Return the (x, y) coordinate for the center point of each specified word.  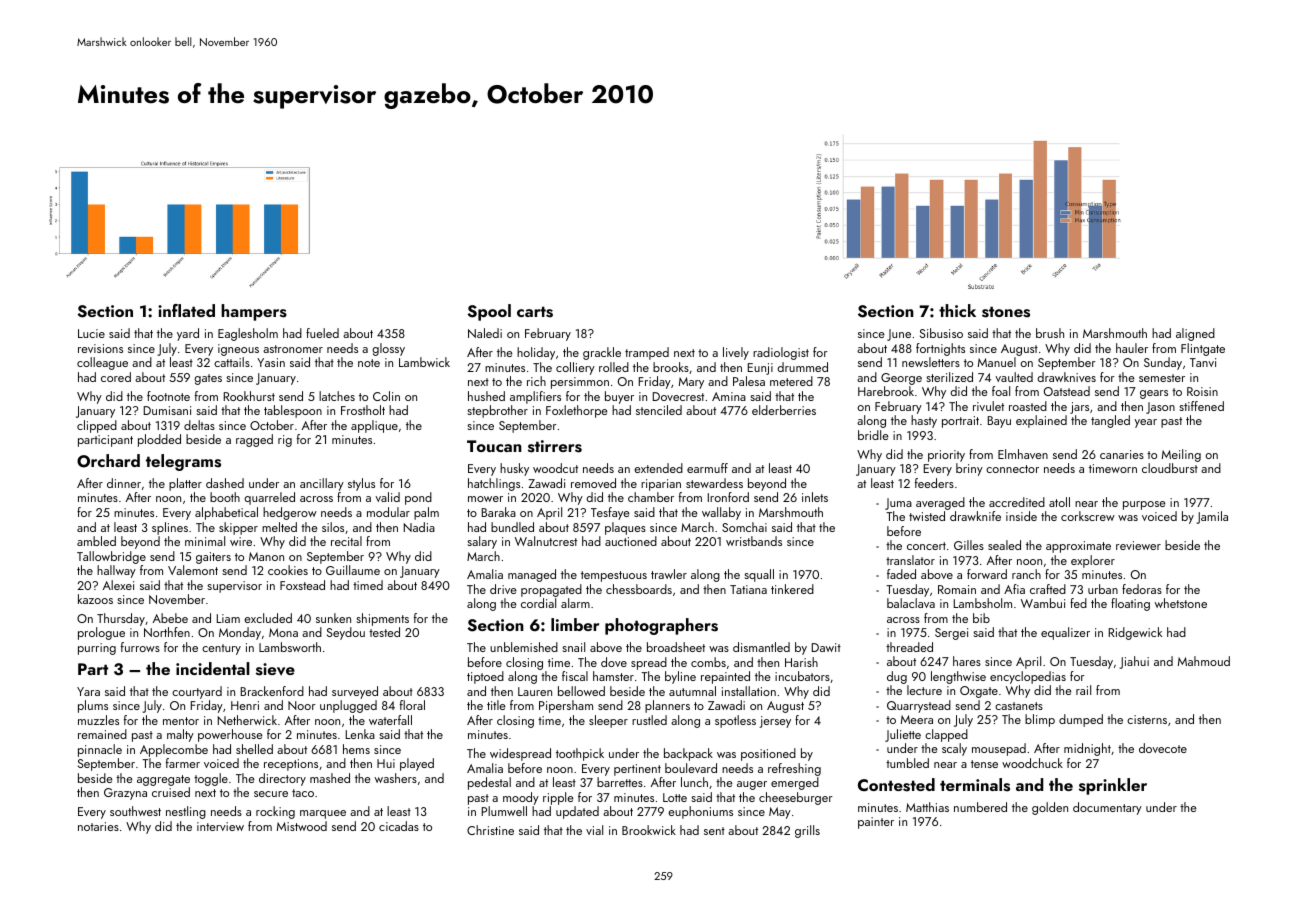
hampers (254, 312)
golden (1050, 808)
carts (535, 312)
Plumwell (504, 811)
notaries (98, 826)
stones (1006, 312)
